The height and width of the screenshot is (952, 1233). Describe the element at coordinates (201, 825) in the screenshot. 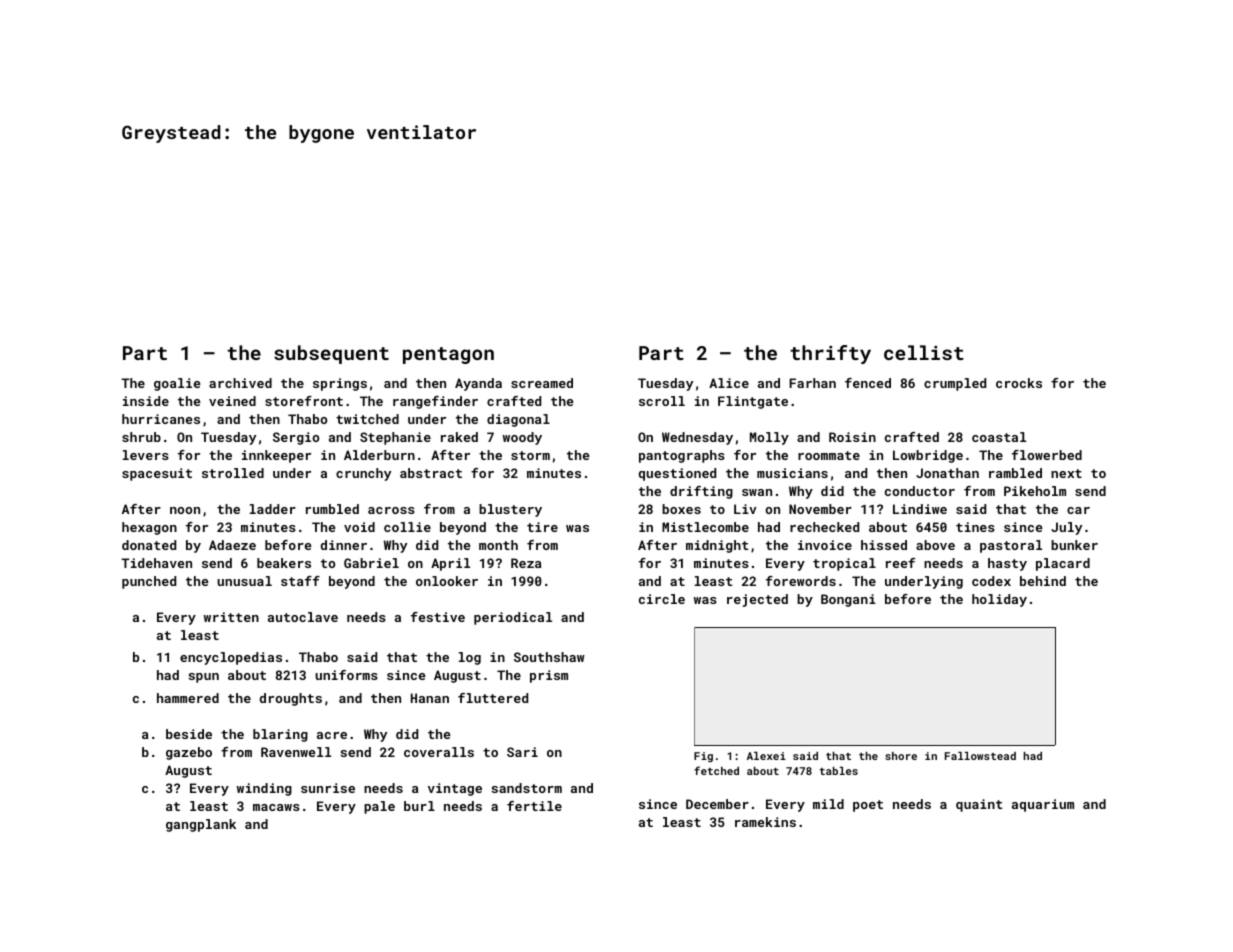

I see `gangplank` at that location.
